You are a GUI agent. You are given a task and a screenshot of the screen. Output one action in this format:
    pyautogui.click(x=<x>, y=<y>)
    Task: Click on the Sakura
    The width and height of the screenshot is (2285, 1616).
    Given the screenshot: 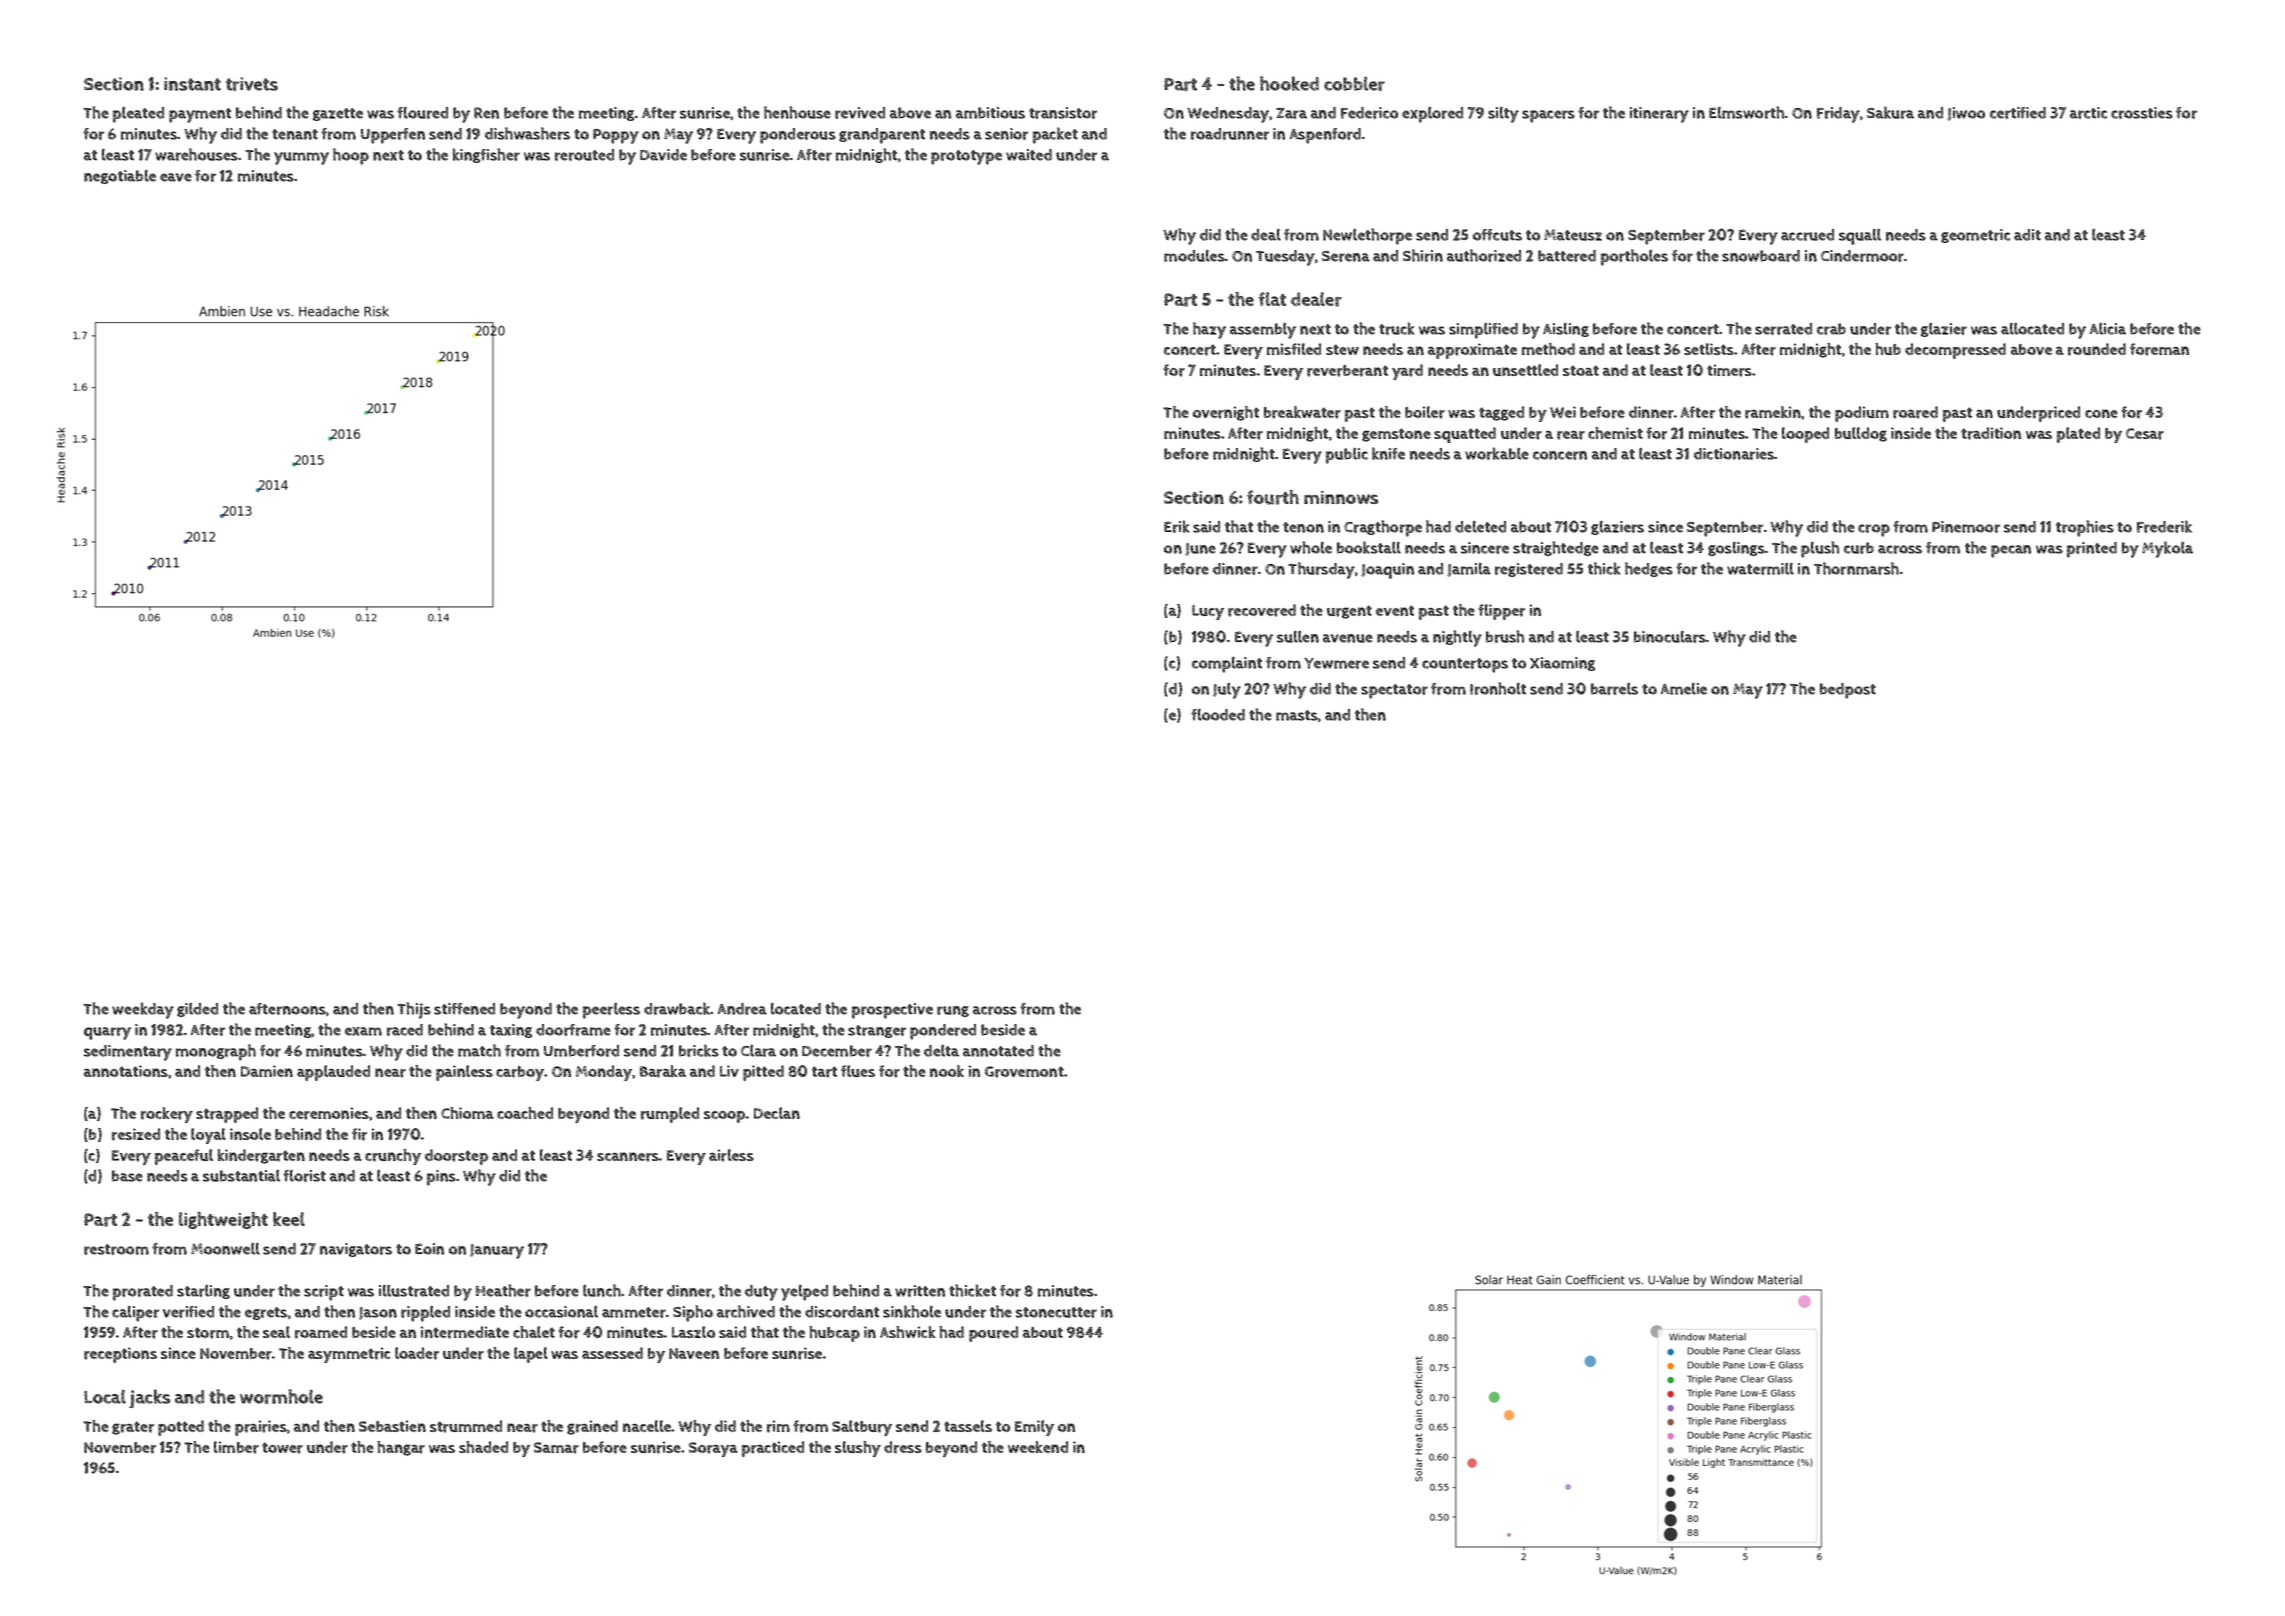 What is the action you would take?
    pyautogui.click(x=1890, y=112)
